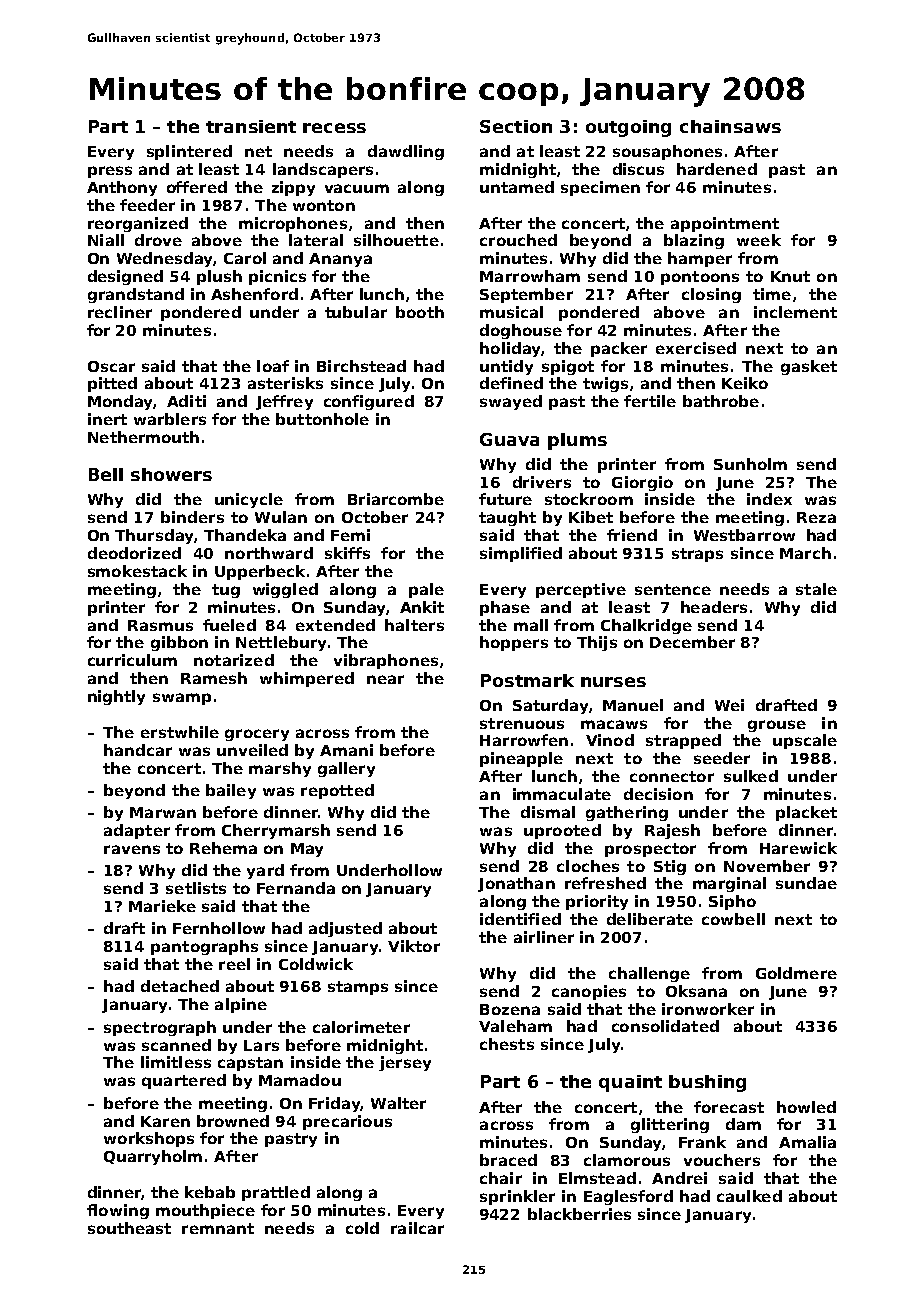 The image size is (924, 1308). Describe the element at coordinates (223, 848) in the image. I see `Rehema` at that location.
